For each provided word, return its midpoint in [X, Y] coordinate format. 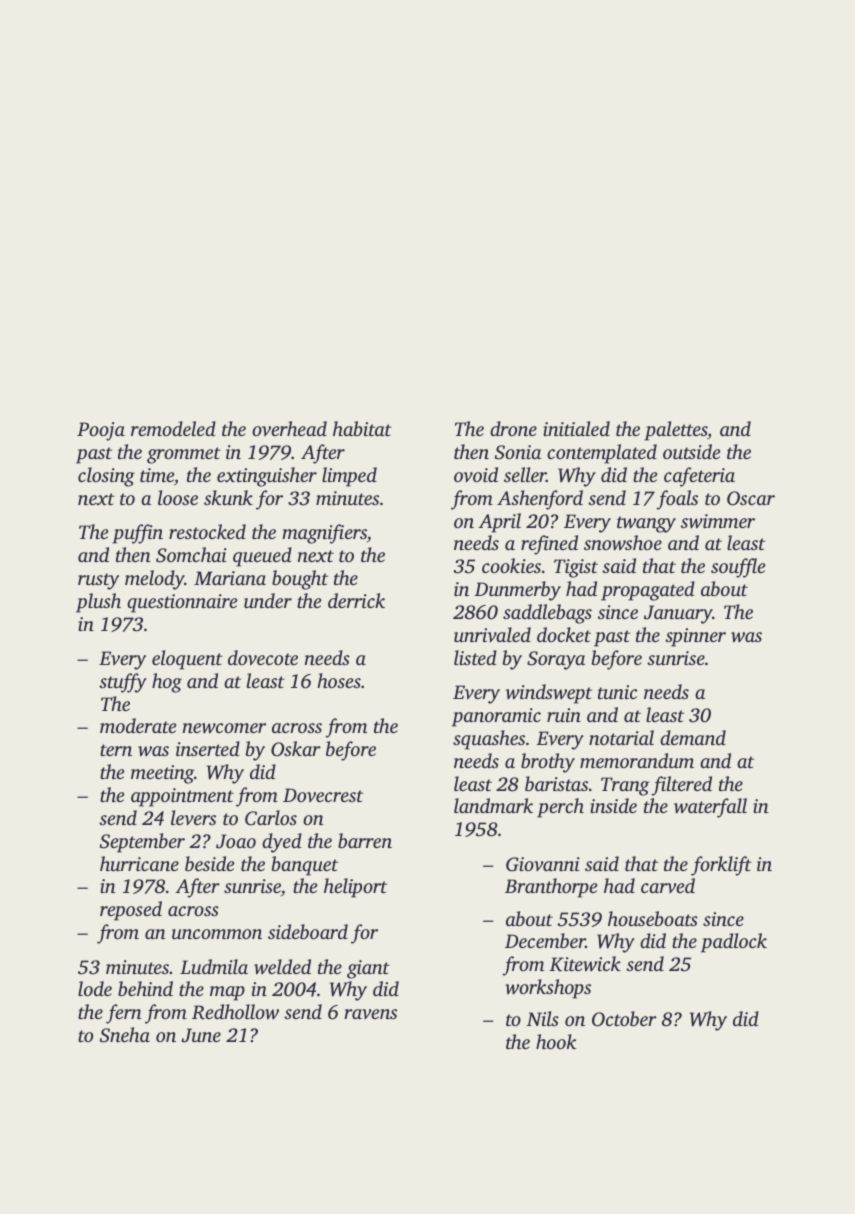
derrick [356, 600]
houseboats [653, 918]
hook [556, 1041]
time [157, 475]
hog [167, 683]
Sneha [125, 1035]
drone [513, 428]
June [201, 1035]
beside [209, 863]
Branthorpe [551, 888]
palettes [675, 431]
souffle [738, 568]
